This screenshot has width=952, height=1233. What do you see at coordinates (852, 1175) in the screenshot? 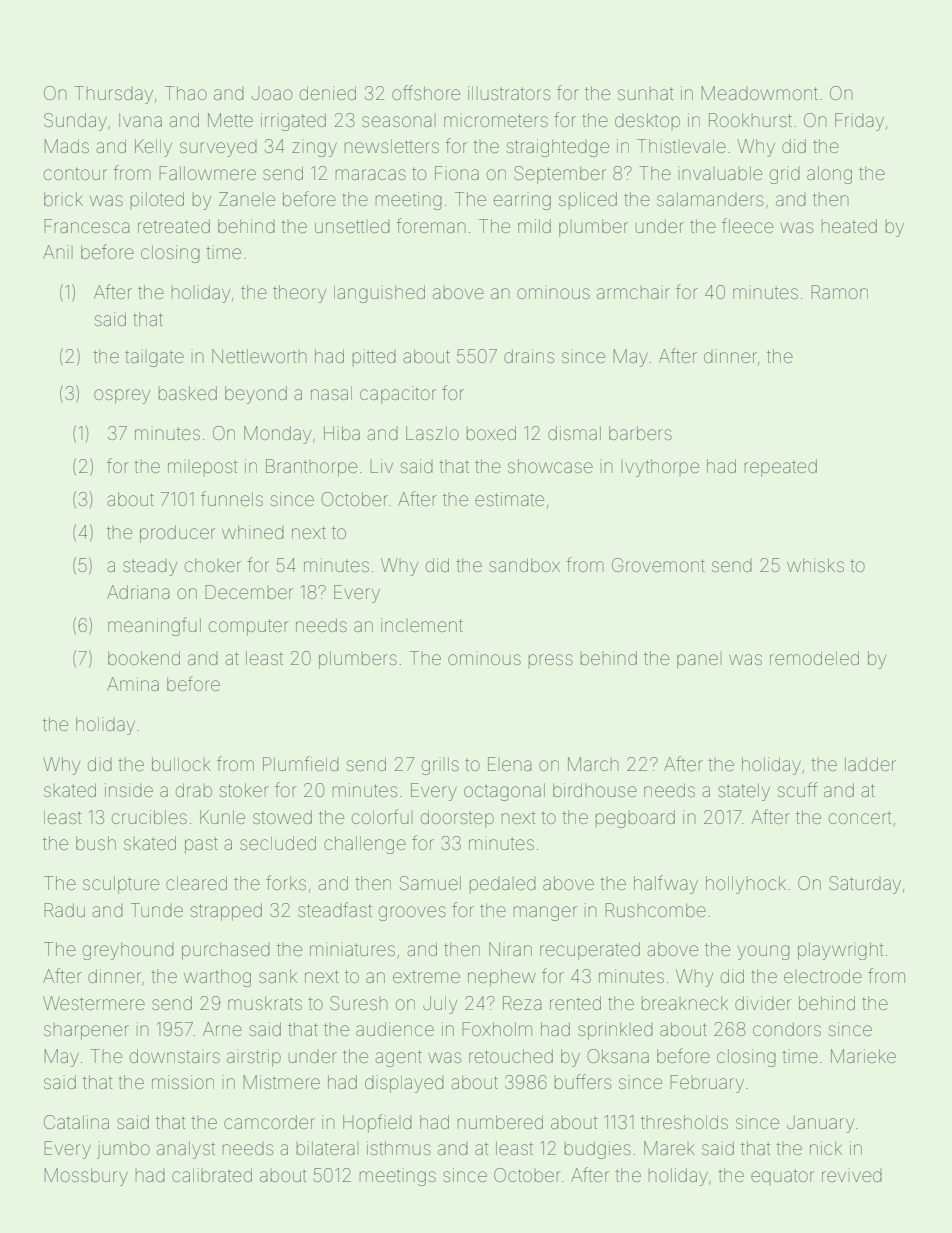
I see `revived` at bounding box center [852, 1175].
